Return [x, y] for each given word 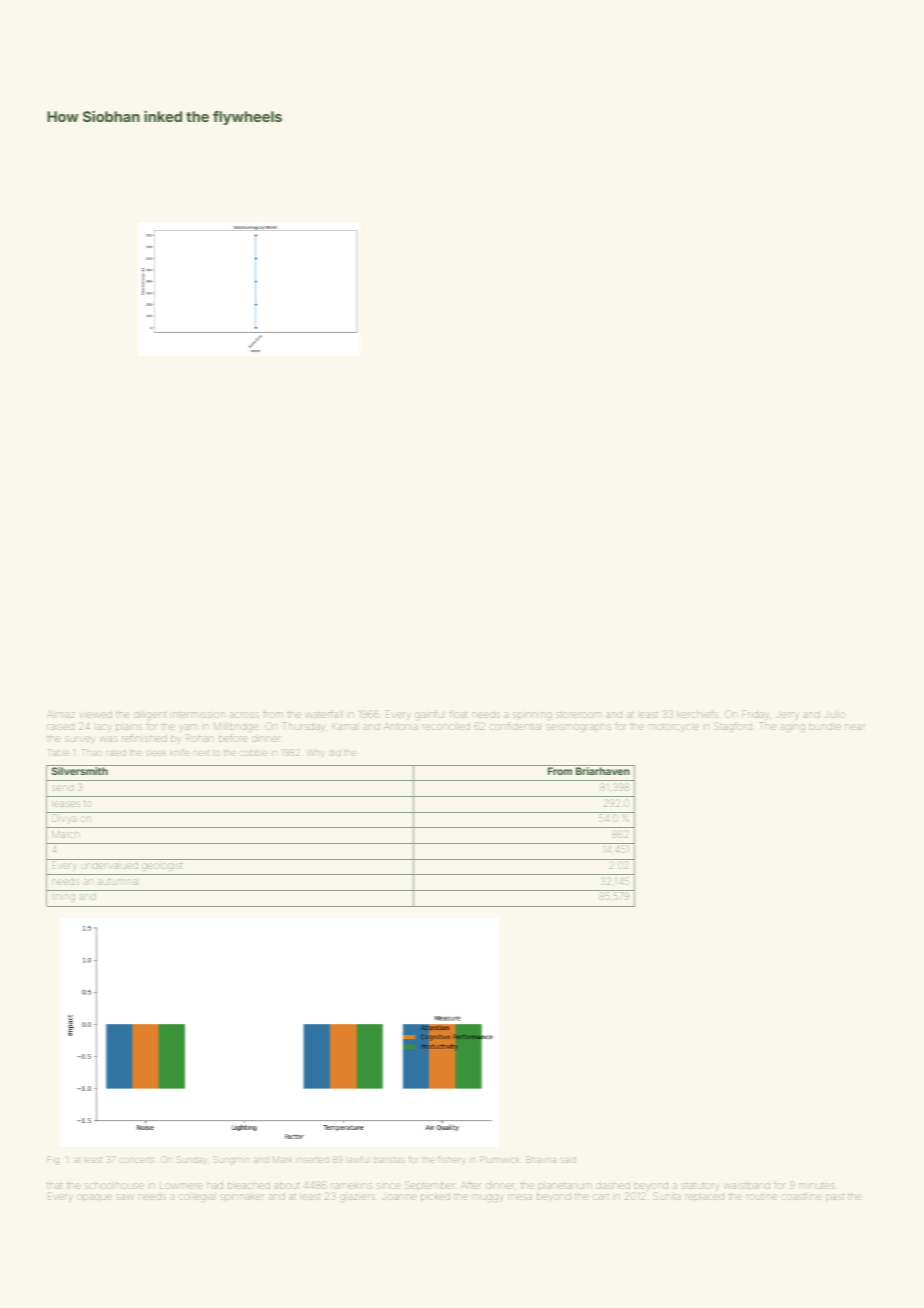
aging [793, 728]
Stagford [733, 727]
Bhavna [541, 1159]
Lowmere [181, 1186]
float [458, 714]
